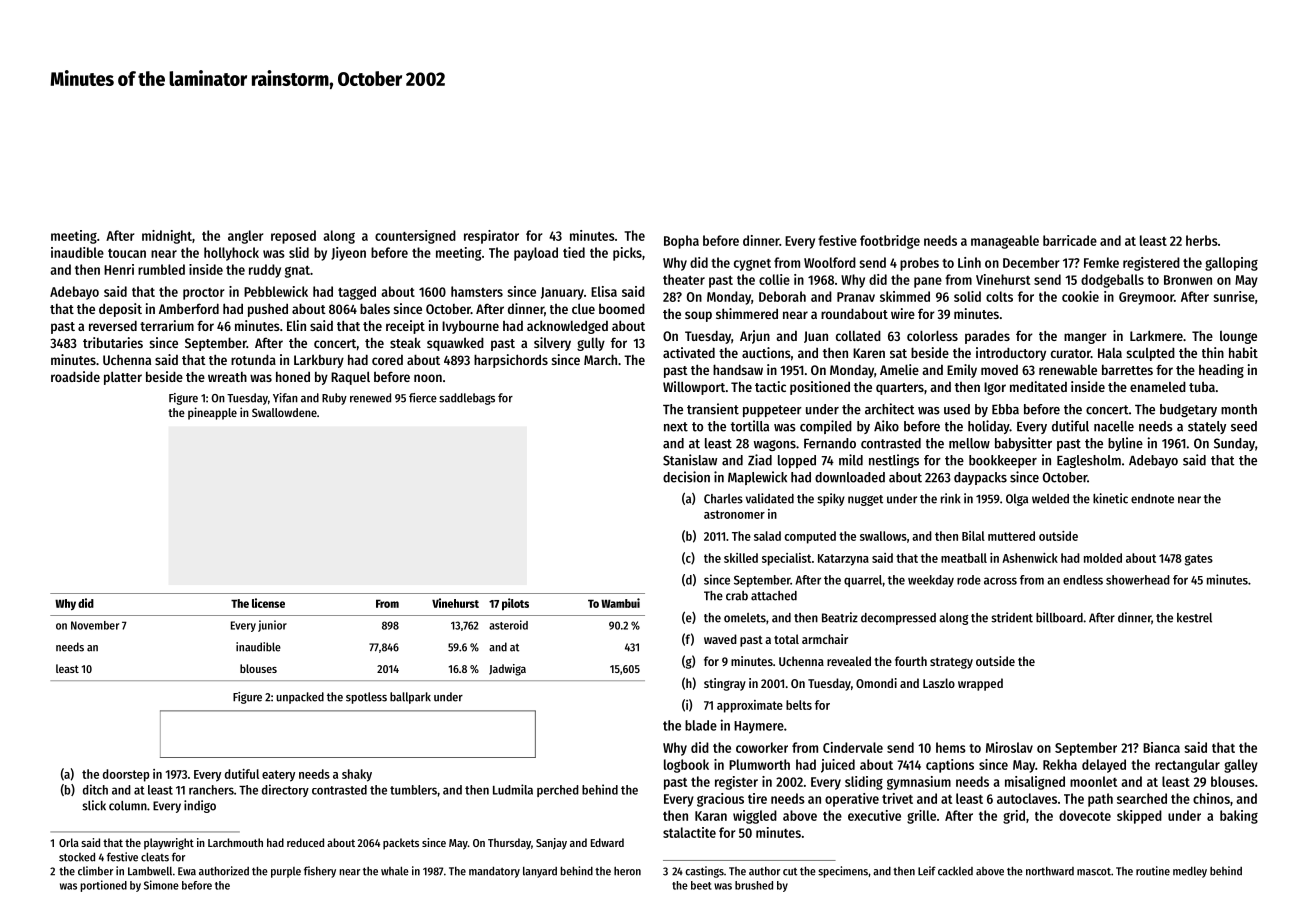 The image size is (1308, 924). Describe the element at coordinates (491, 237) in the screenshot. I see `respirator` at that location.
